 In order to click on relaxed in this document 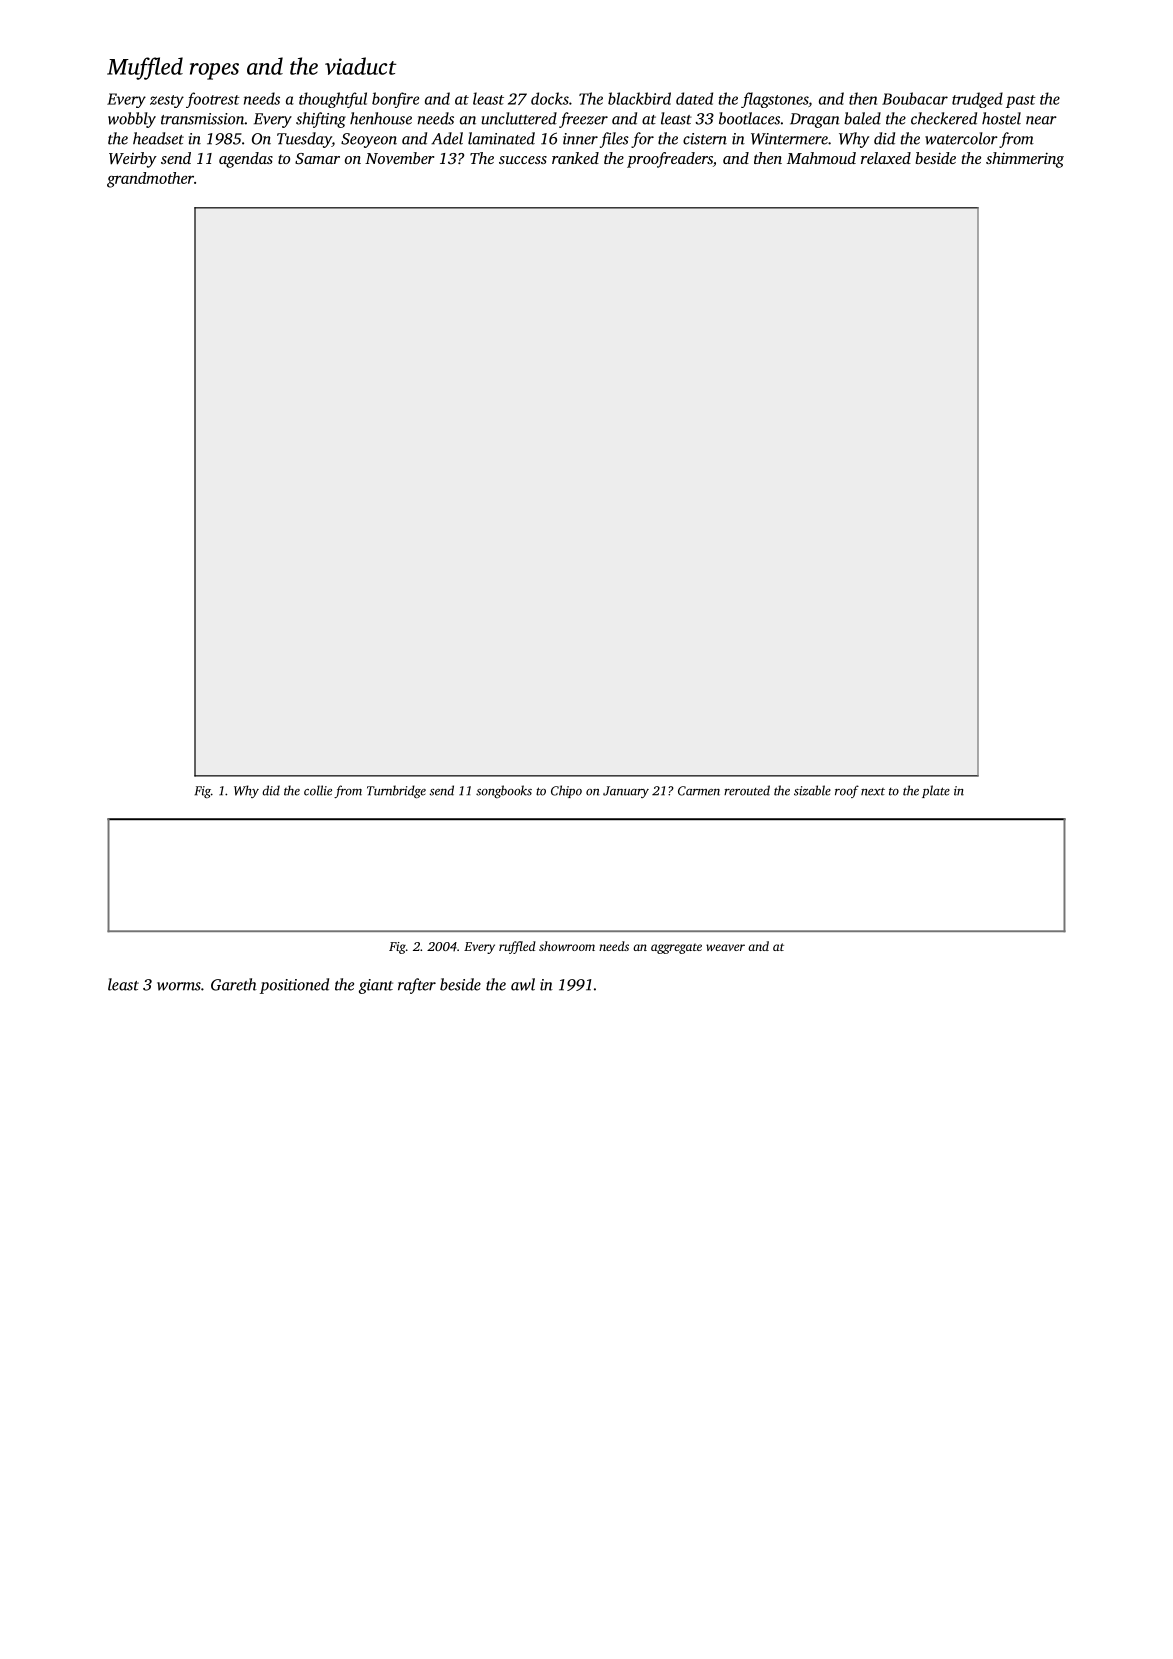, I will do `click(886, 158)`.
